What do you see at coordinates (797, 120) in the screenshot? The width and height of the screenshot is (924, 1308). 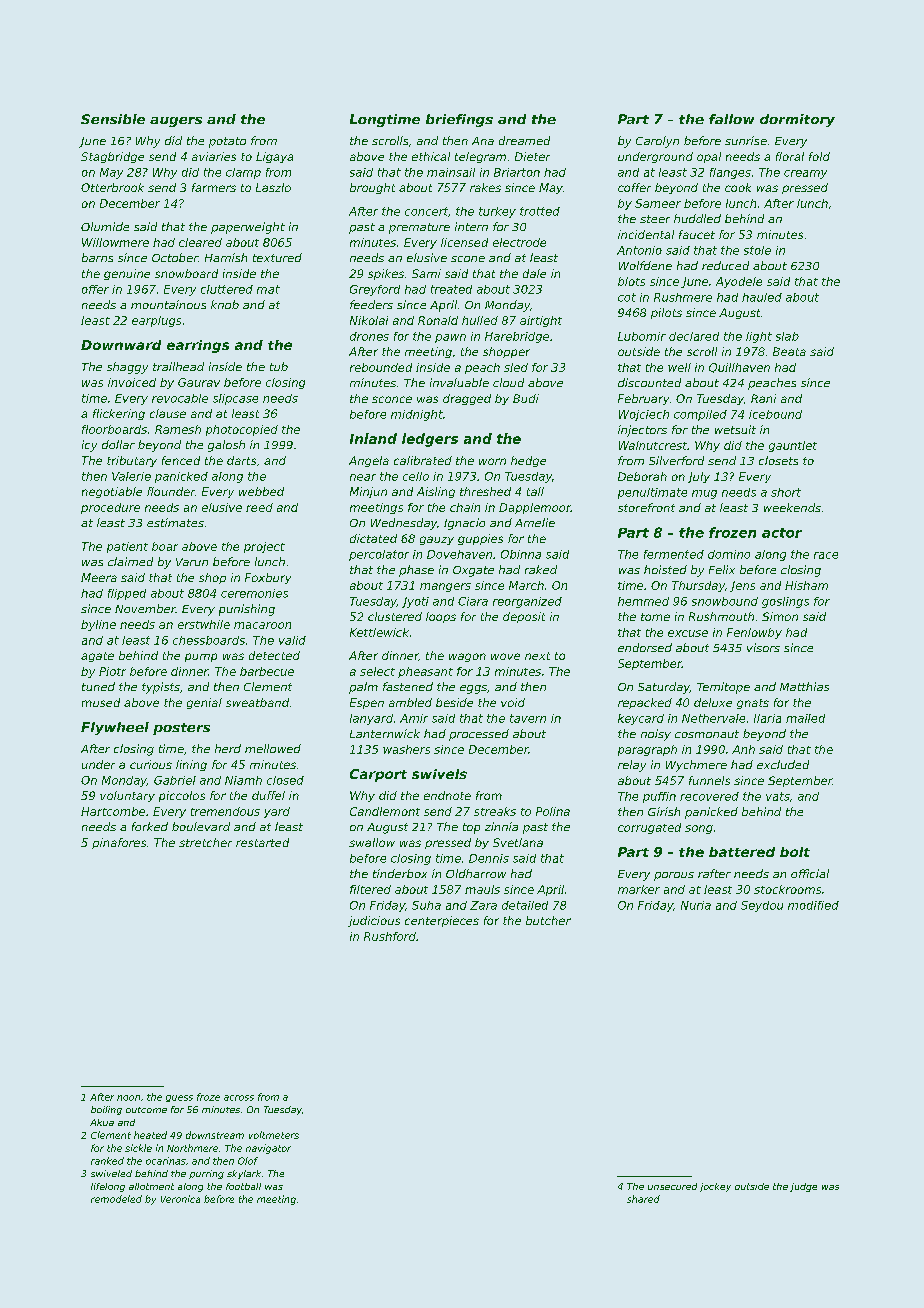 I see `dormitory` at bounding box center [797, 120].
